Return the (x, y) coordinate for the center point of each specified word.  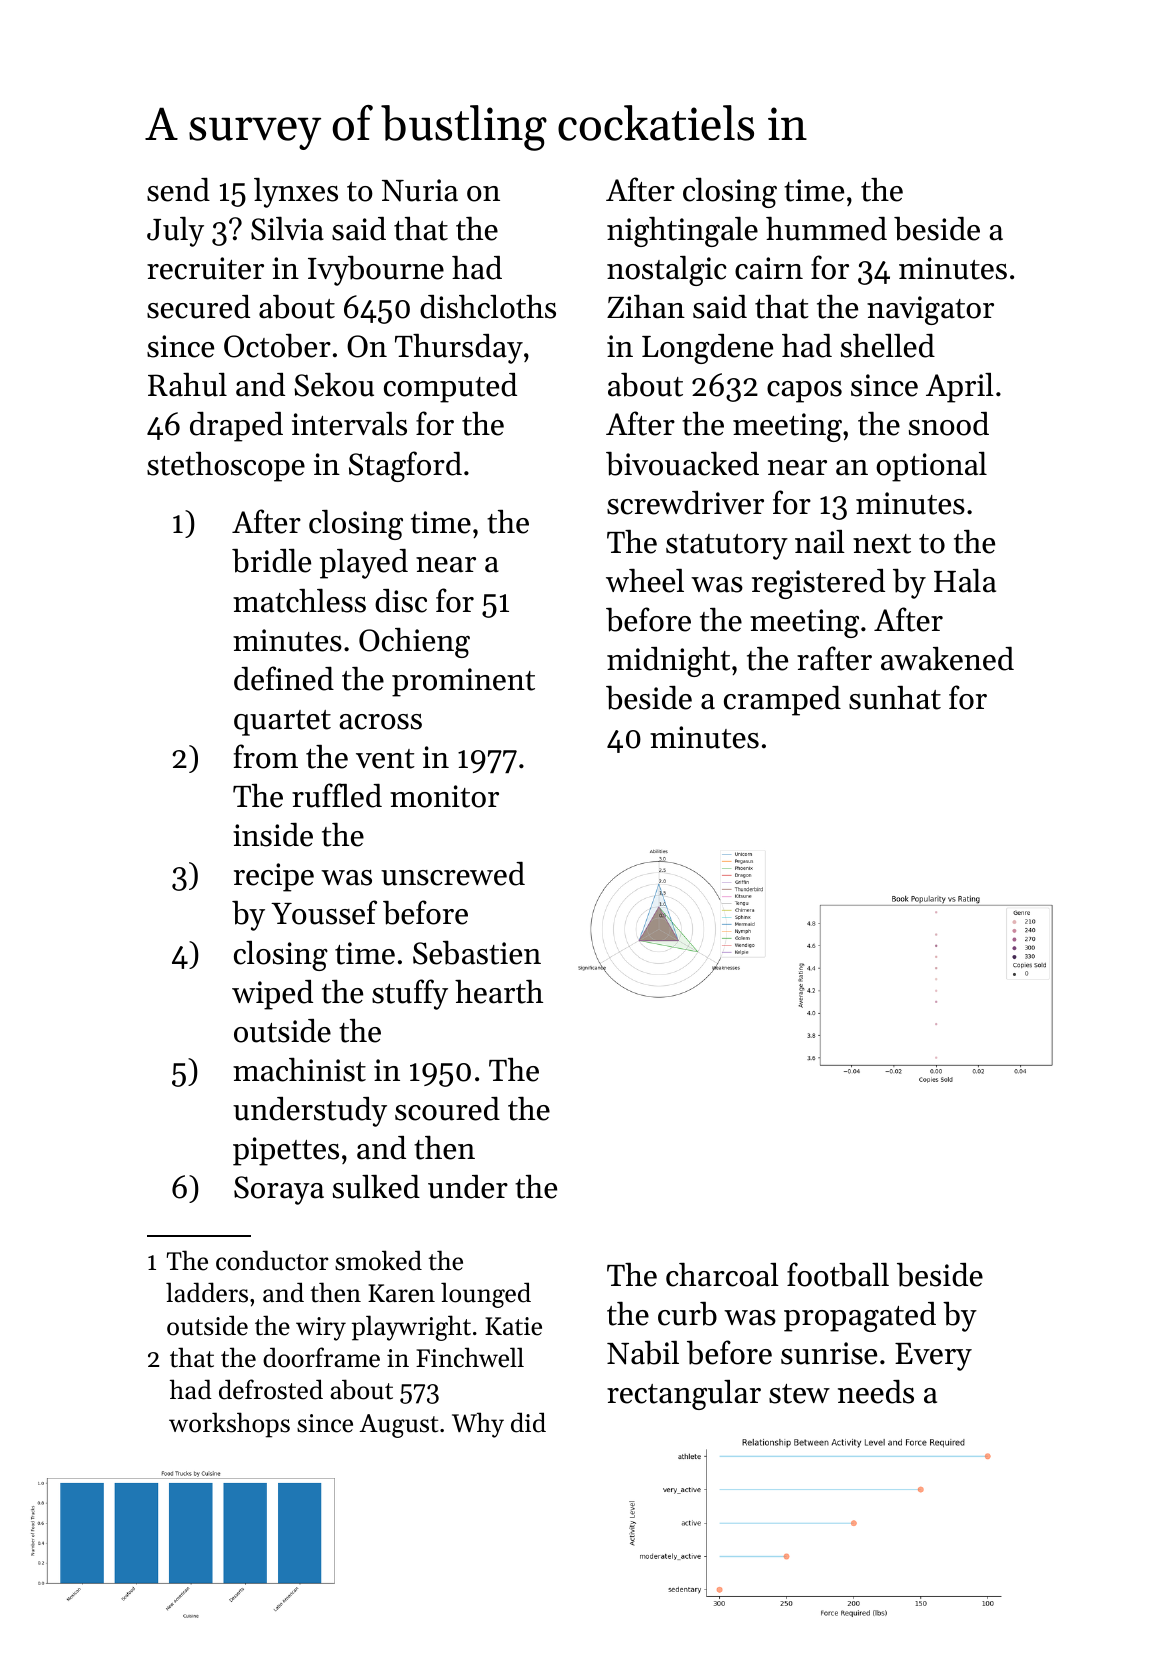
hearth (499, 992)
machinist (299, 1070)
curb (687, 1314)
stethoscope (226, 467)
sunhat (895, 698)
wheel (645, 581)
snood (949, 424)
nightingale (682, 232)
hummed (826, 229)
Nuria (420, 190)
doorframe (321, 1357)
